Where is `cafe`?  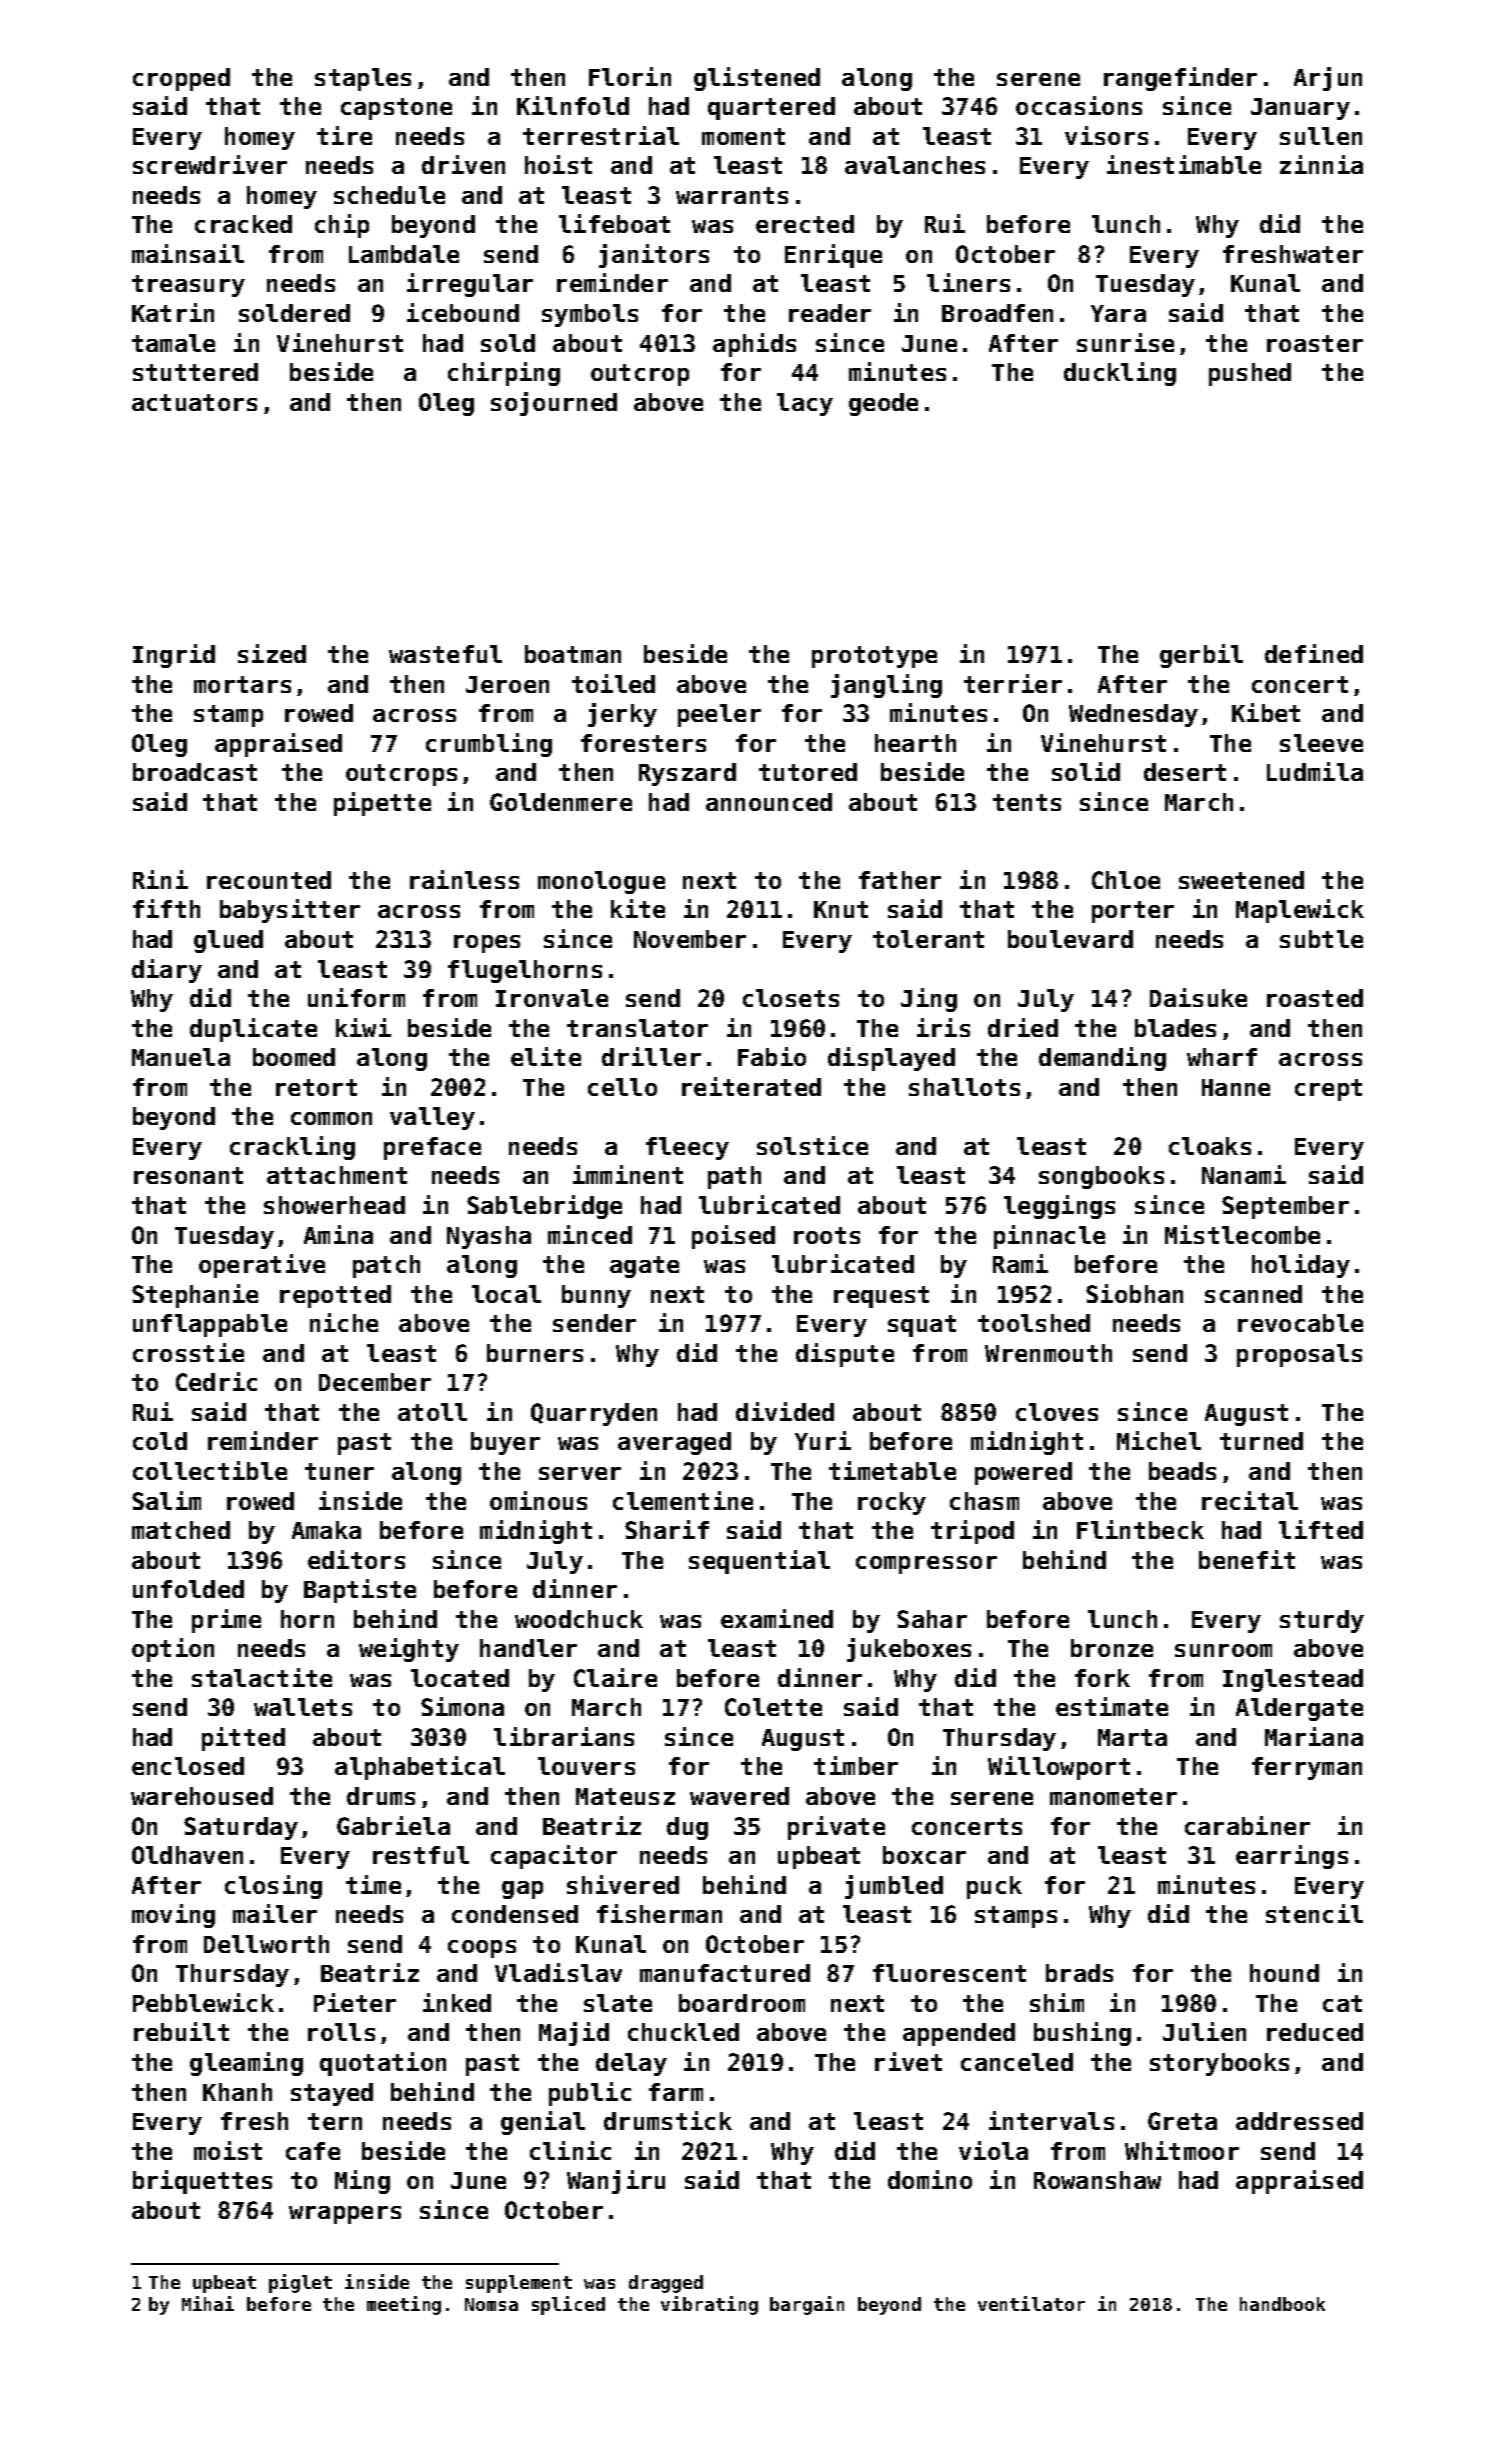 cafe is located at coordinates (313, 2151).
